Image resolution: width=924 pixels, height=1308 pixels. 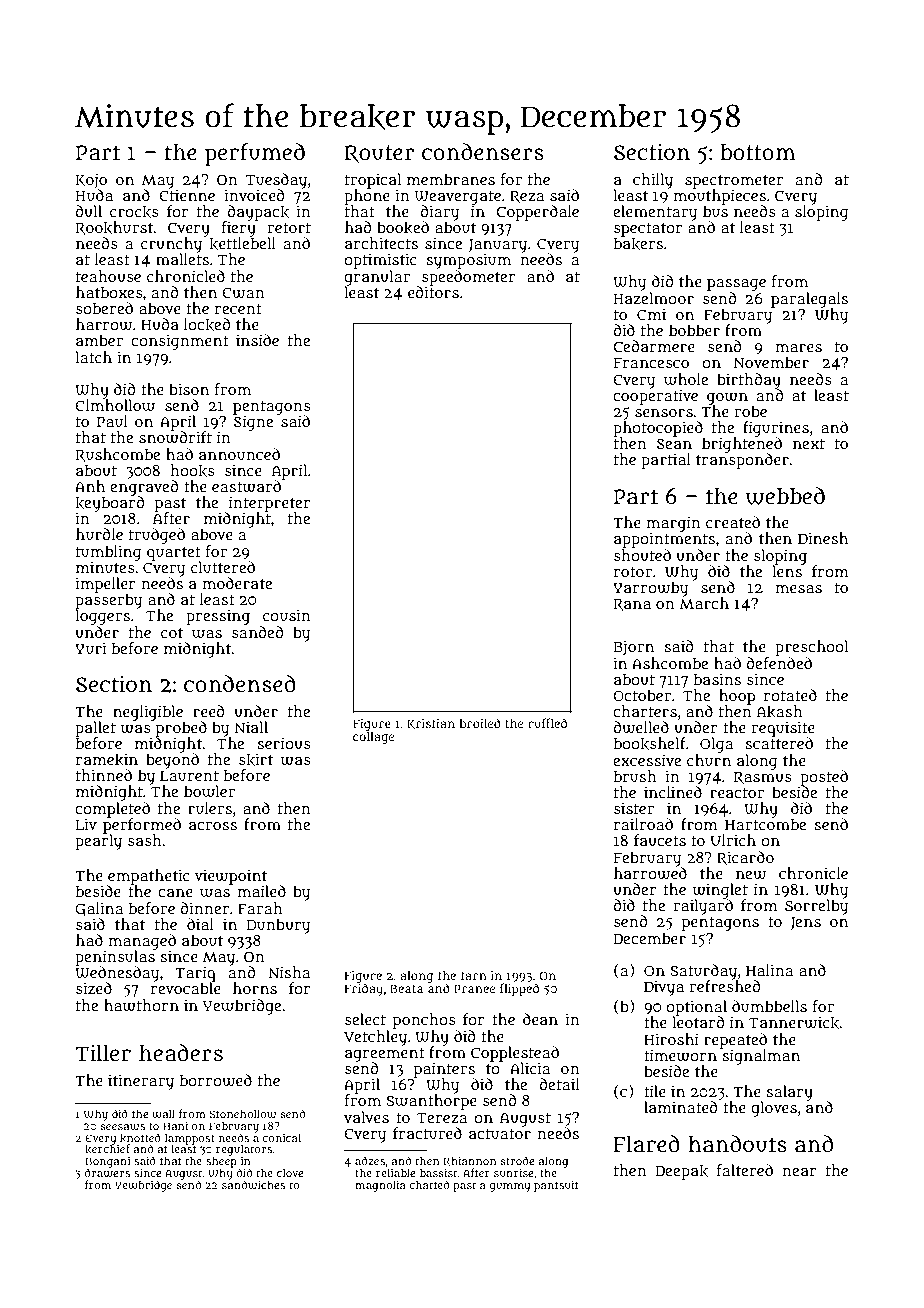 What do you see at coordinates (556, 1186) in the screenshot?
I see `pantsuit` at bounding box center [556, 1186].
